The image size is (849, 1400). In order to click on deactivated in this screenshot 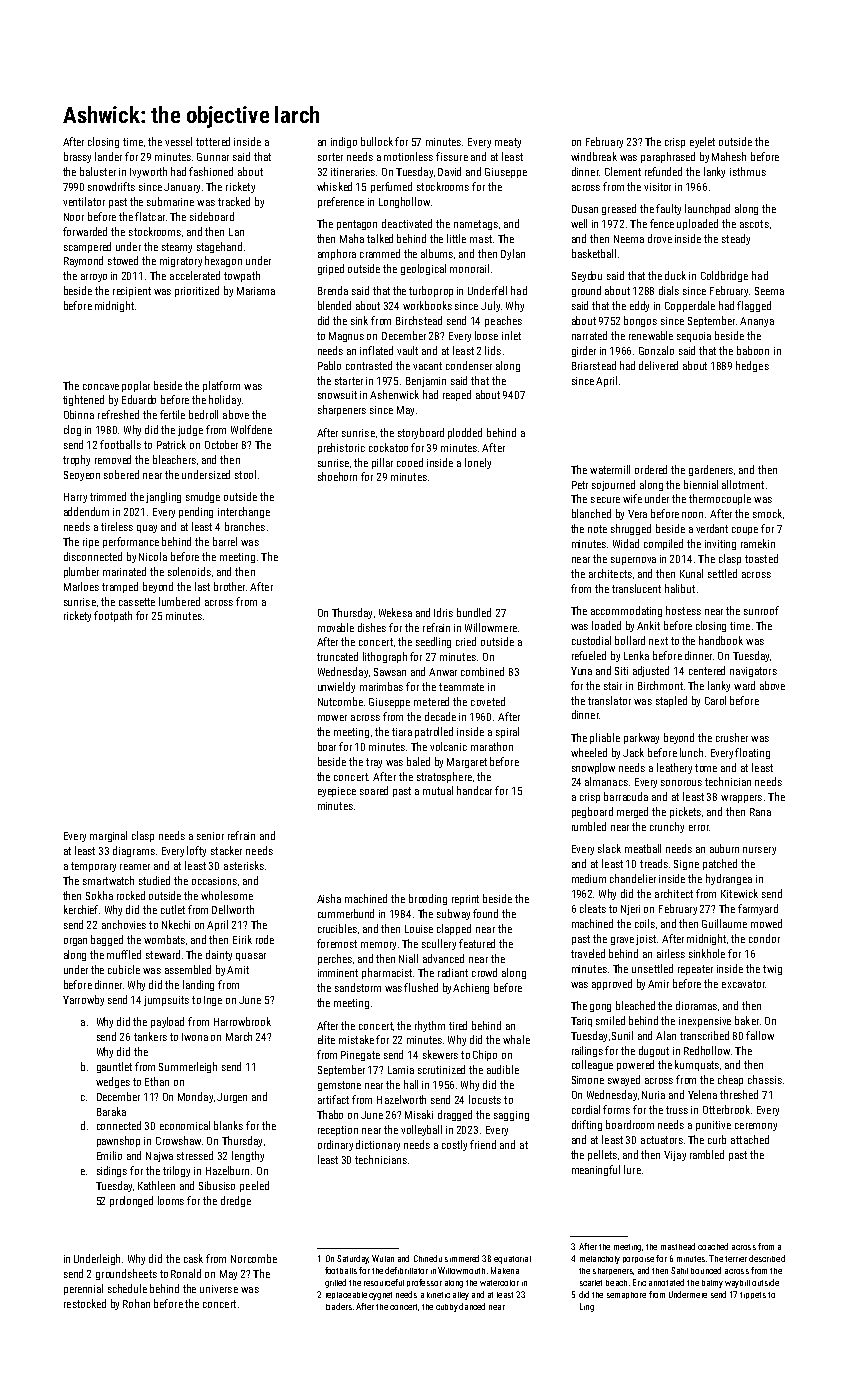, I will do `click(407, 223)`.
